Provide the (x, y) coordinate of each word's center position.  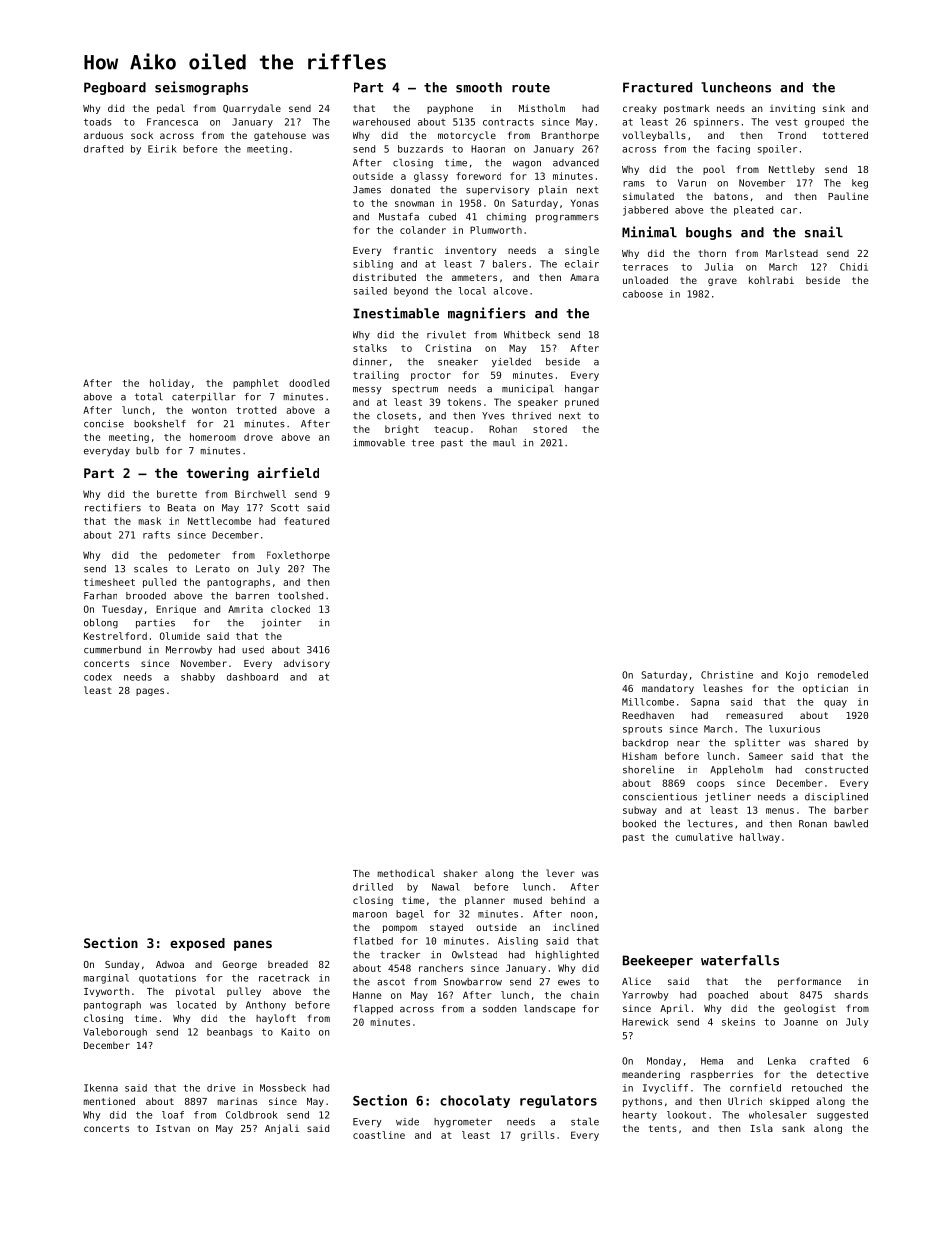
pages (150, 692)
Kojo (797, 676)
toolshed (300, 596)
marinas (237, 1101)
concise (104, 424)
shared (831, 743)
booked (639, 824)
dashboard (252, 677)
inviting (792, 109)
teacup (451, 430)
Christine (727, 675)
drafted (103, 149)
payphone (450, 109)
